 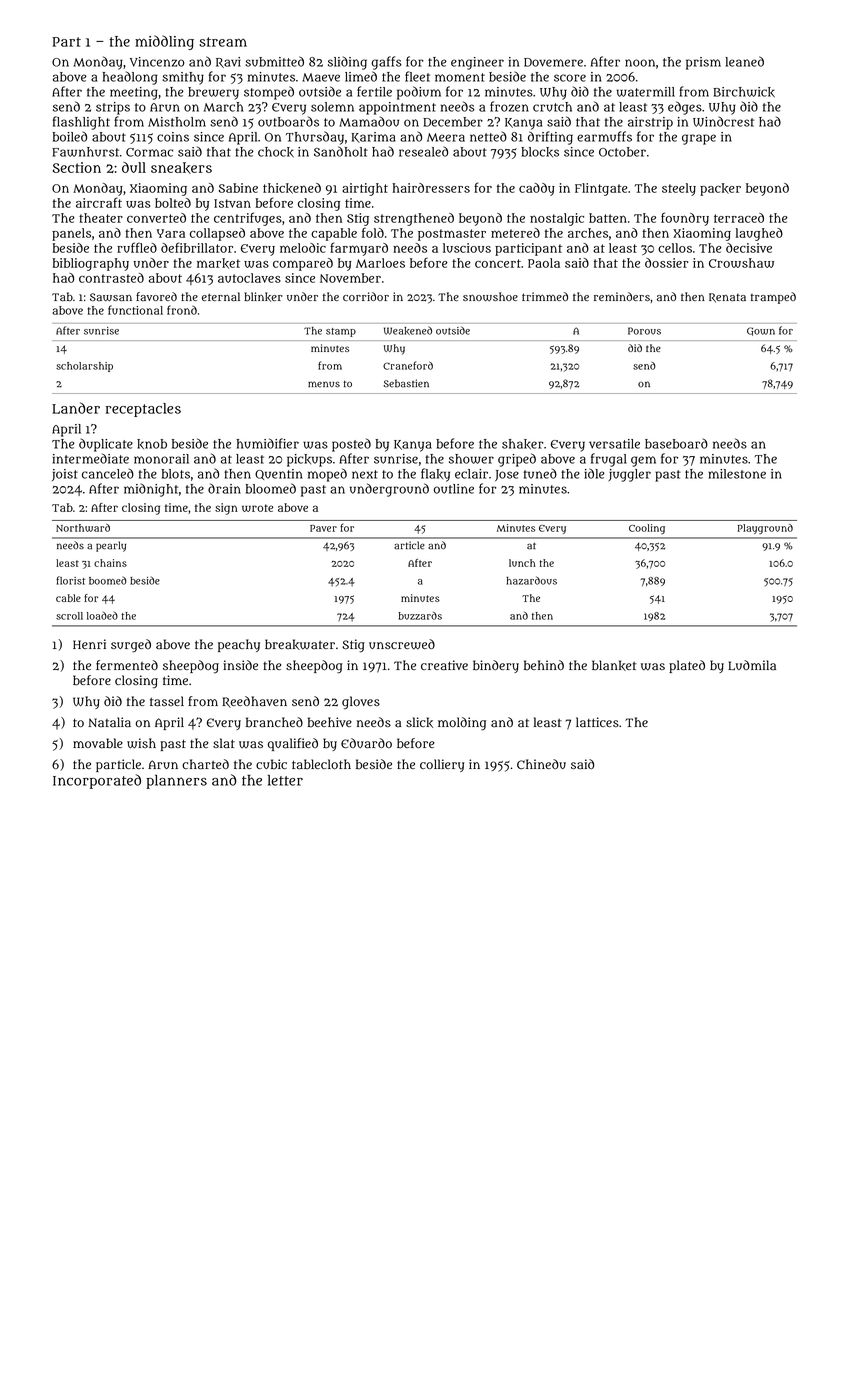 I want to click on Sawsan, so click(x=111, y=297).
